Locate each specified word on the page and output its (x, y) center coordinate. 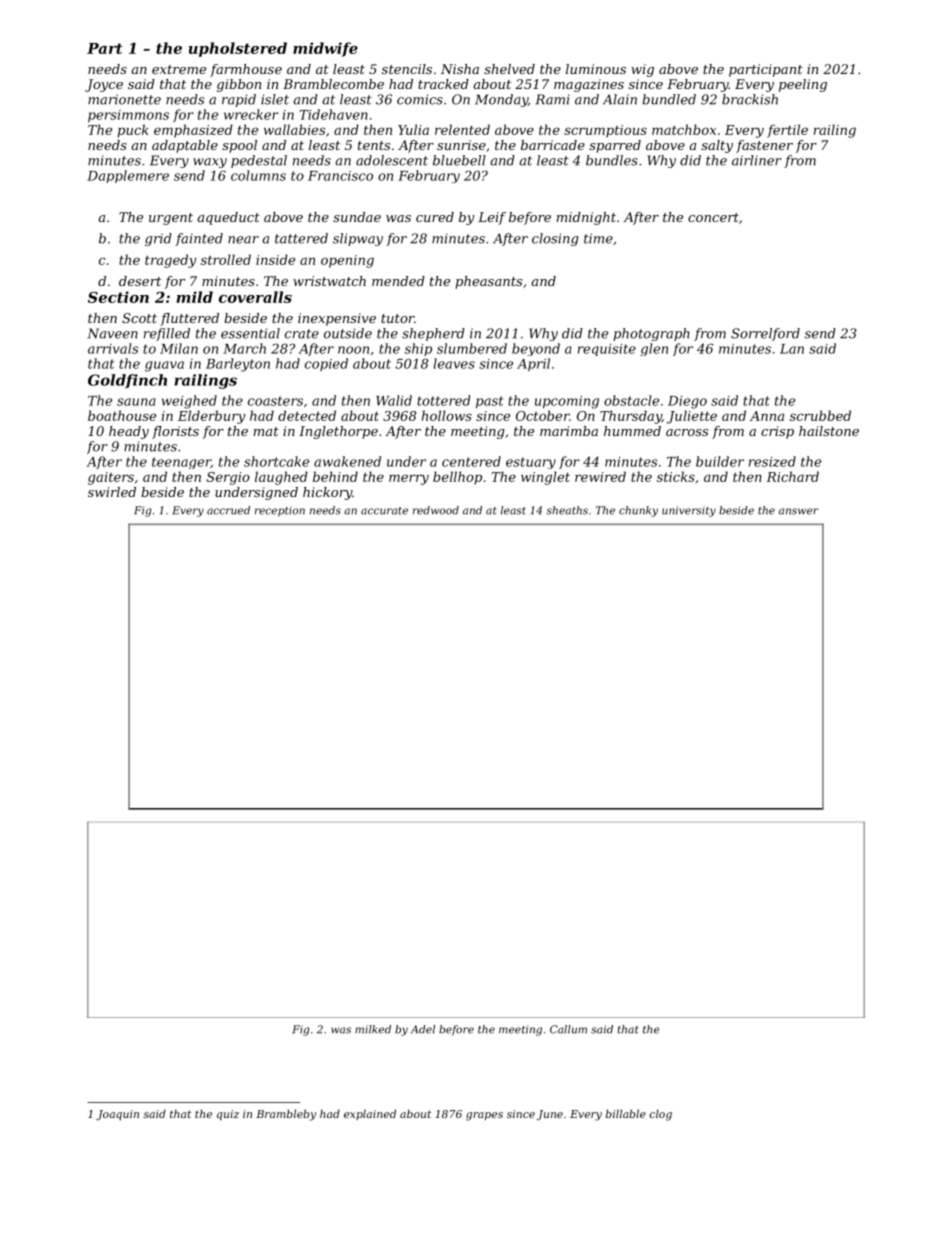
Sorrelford (765, 334)
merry (409, 479)
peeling (803, 85)
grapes (484, 1116)
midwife (325, 49)
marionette (124, 99)
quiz (228, 1115)
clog (661, 1115)
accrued (228, 510)
